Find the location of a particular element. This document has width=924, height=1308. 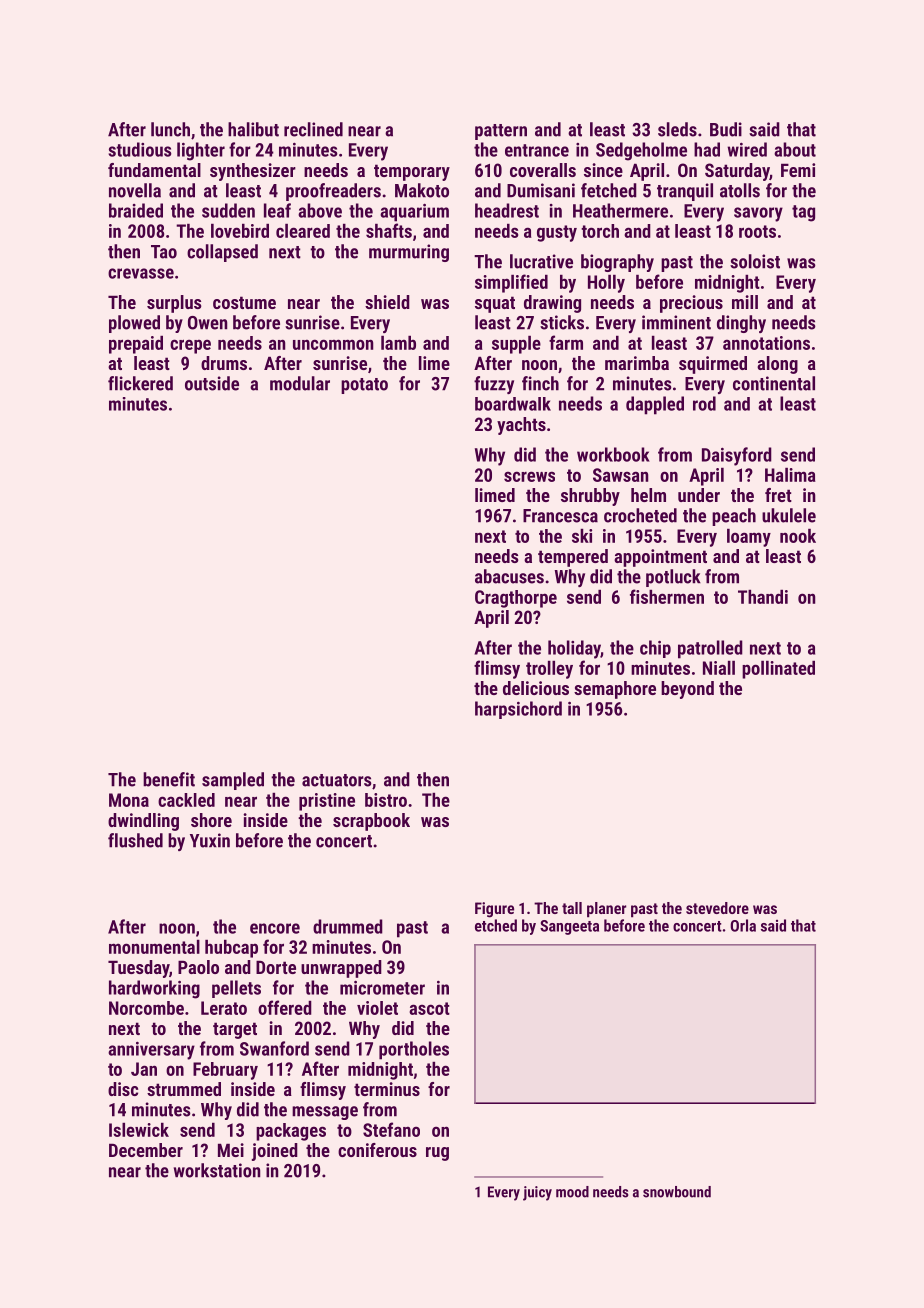

halibut is located at coordinates (253, 129).
